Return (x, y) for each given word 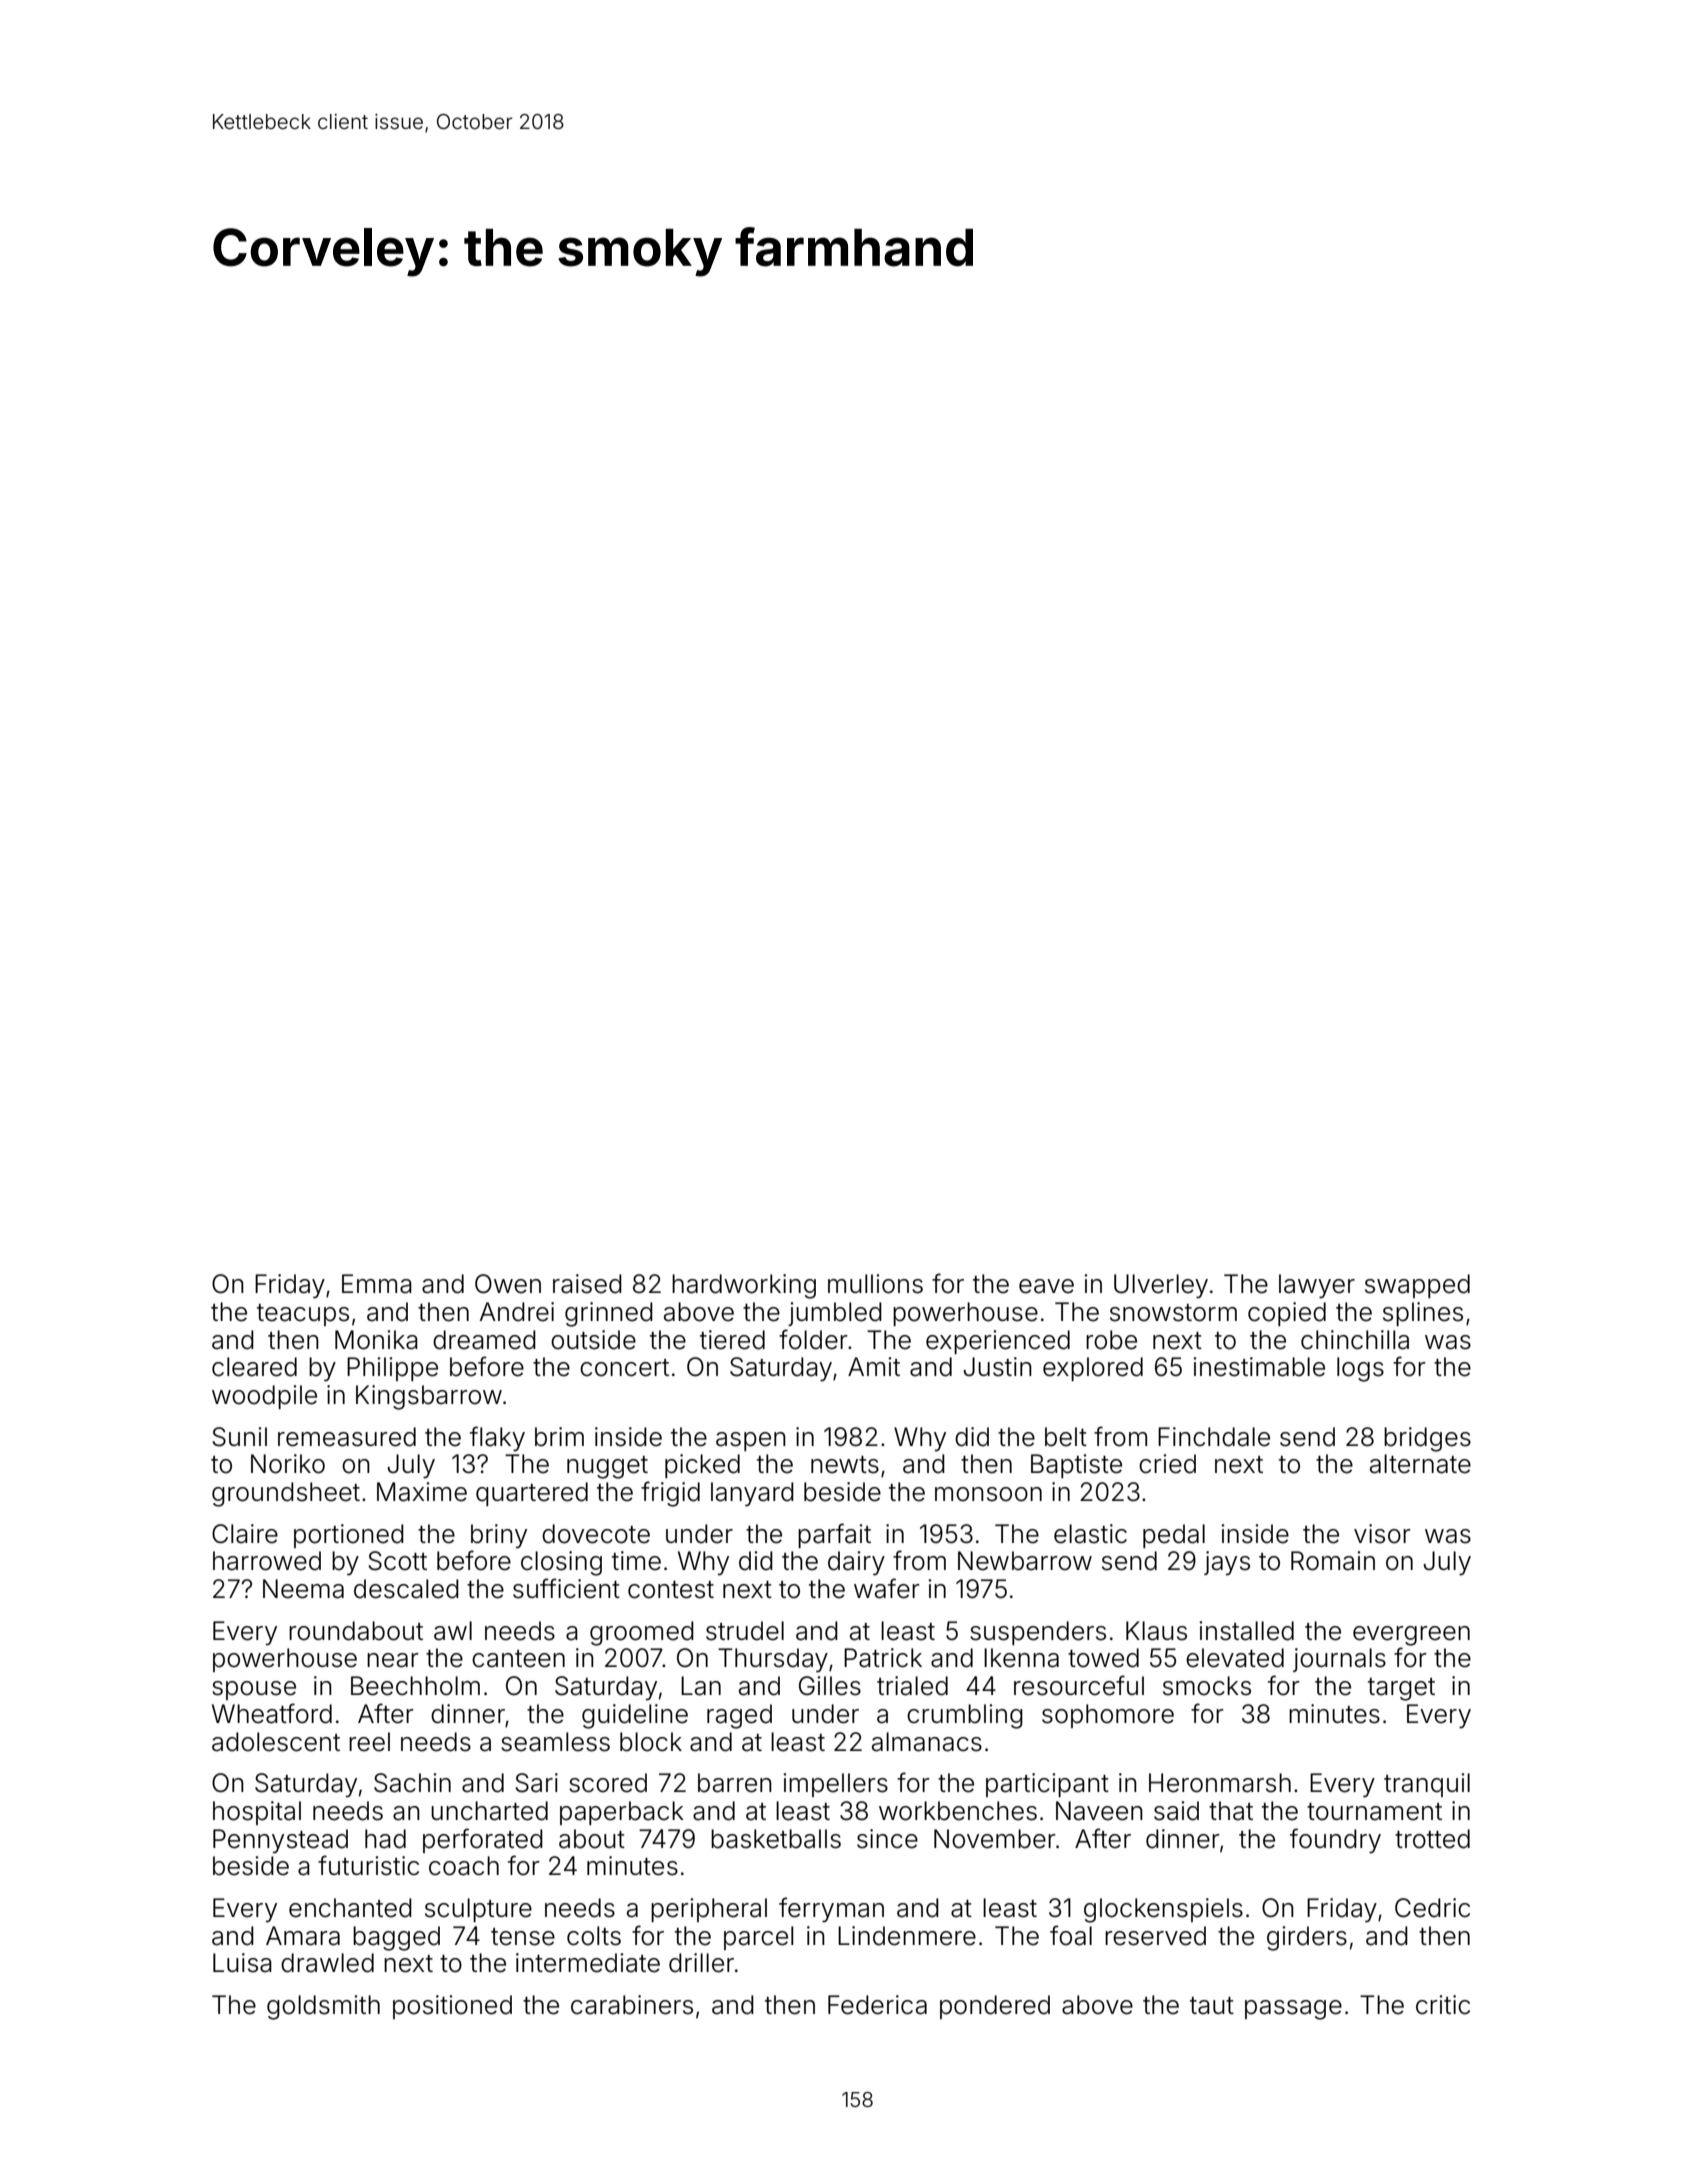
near (393, 1660)
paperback (622, 1813)
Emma (377, 1284)
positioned (452, 2007)
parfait (834, 1535)
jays (1227, 1563)
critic (1443, 2005)
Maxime (422, 1492)
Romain (1333, 1561)
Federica (877, 2005)
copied (1287, 1314)
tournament (1374, 1812)
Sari (536, 1783)
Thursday (773, 1660)
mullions (875, 1284)
